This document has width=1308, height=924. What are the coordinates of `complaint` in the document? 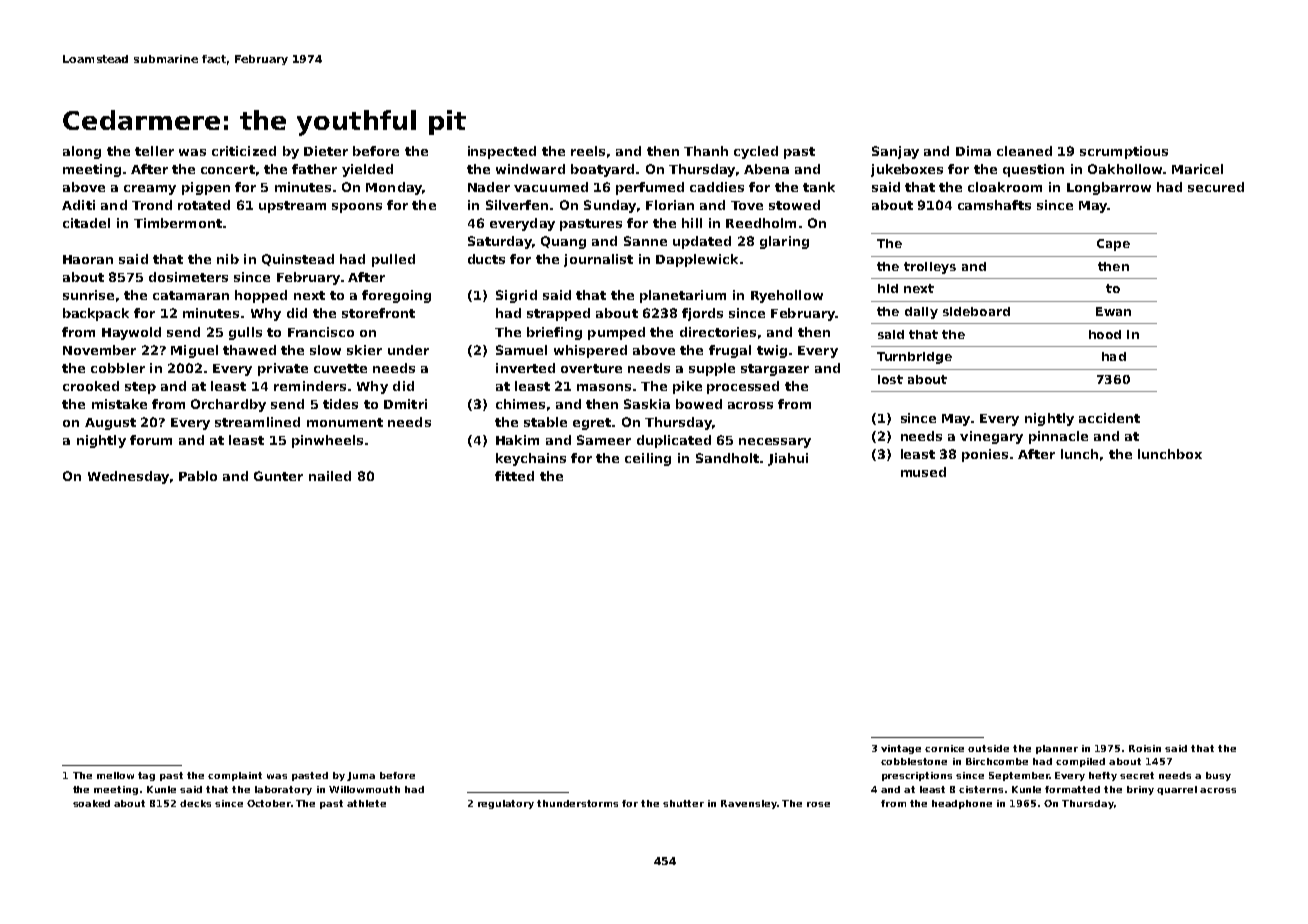 It's located at (235, 776).
